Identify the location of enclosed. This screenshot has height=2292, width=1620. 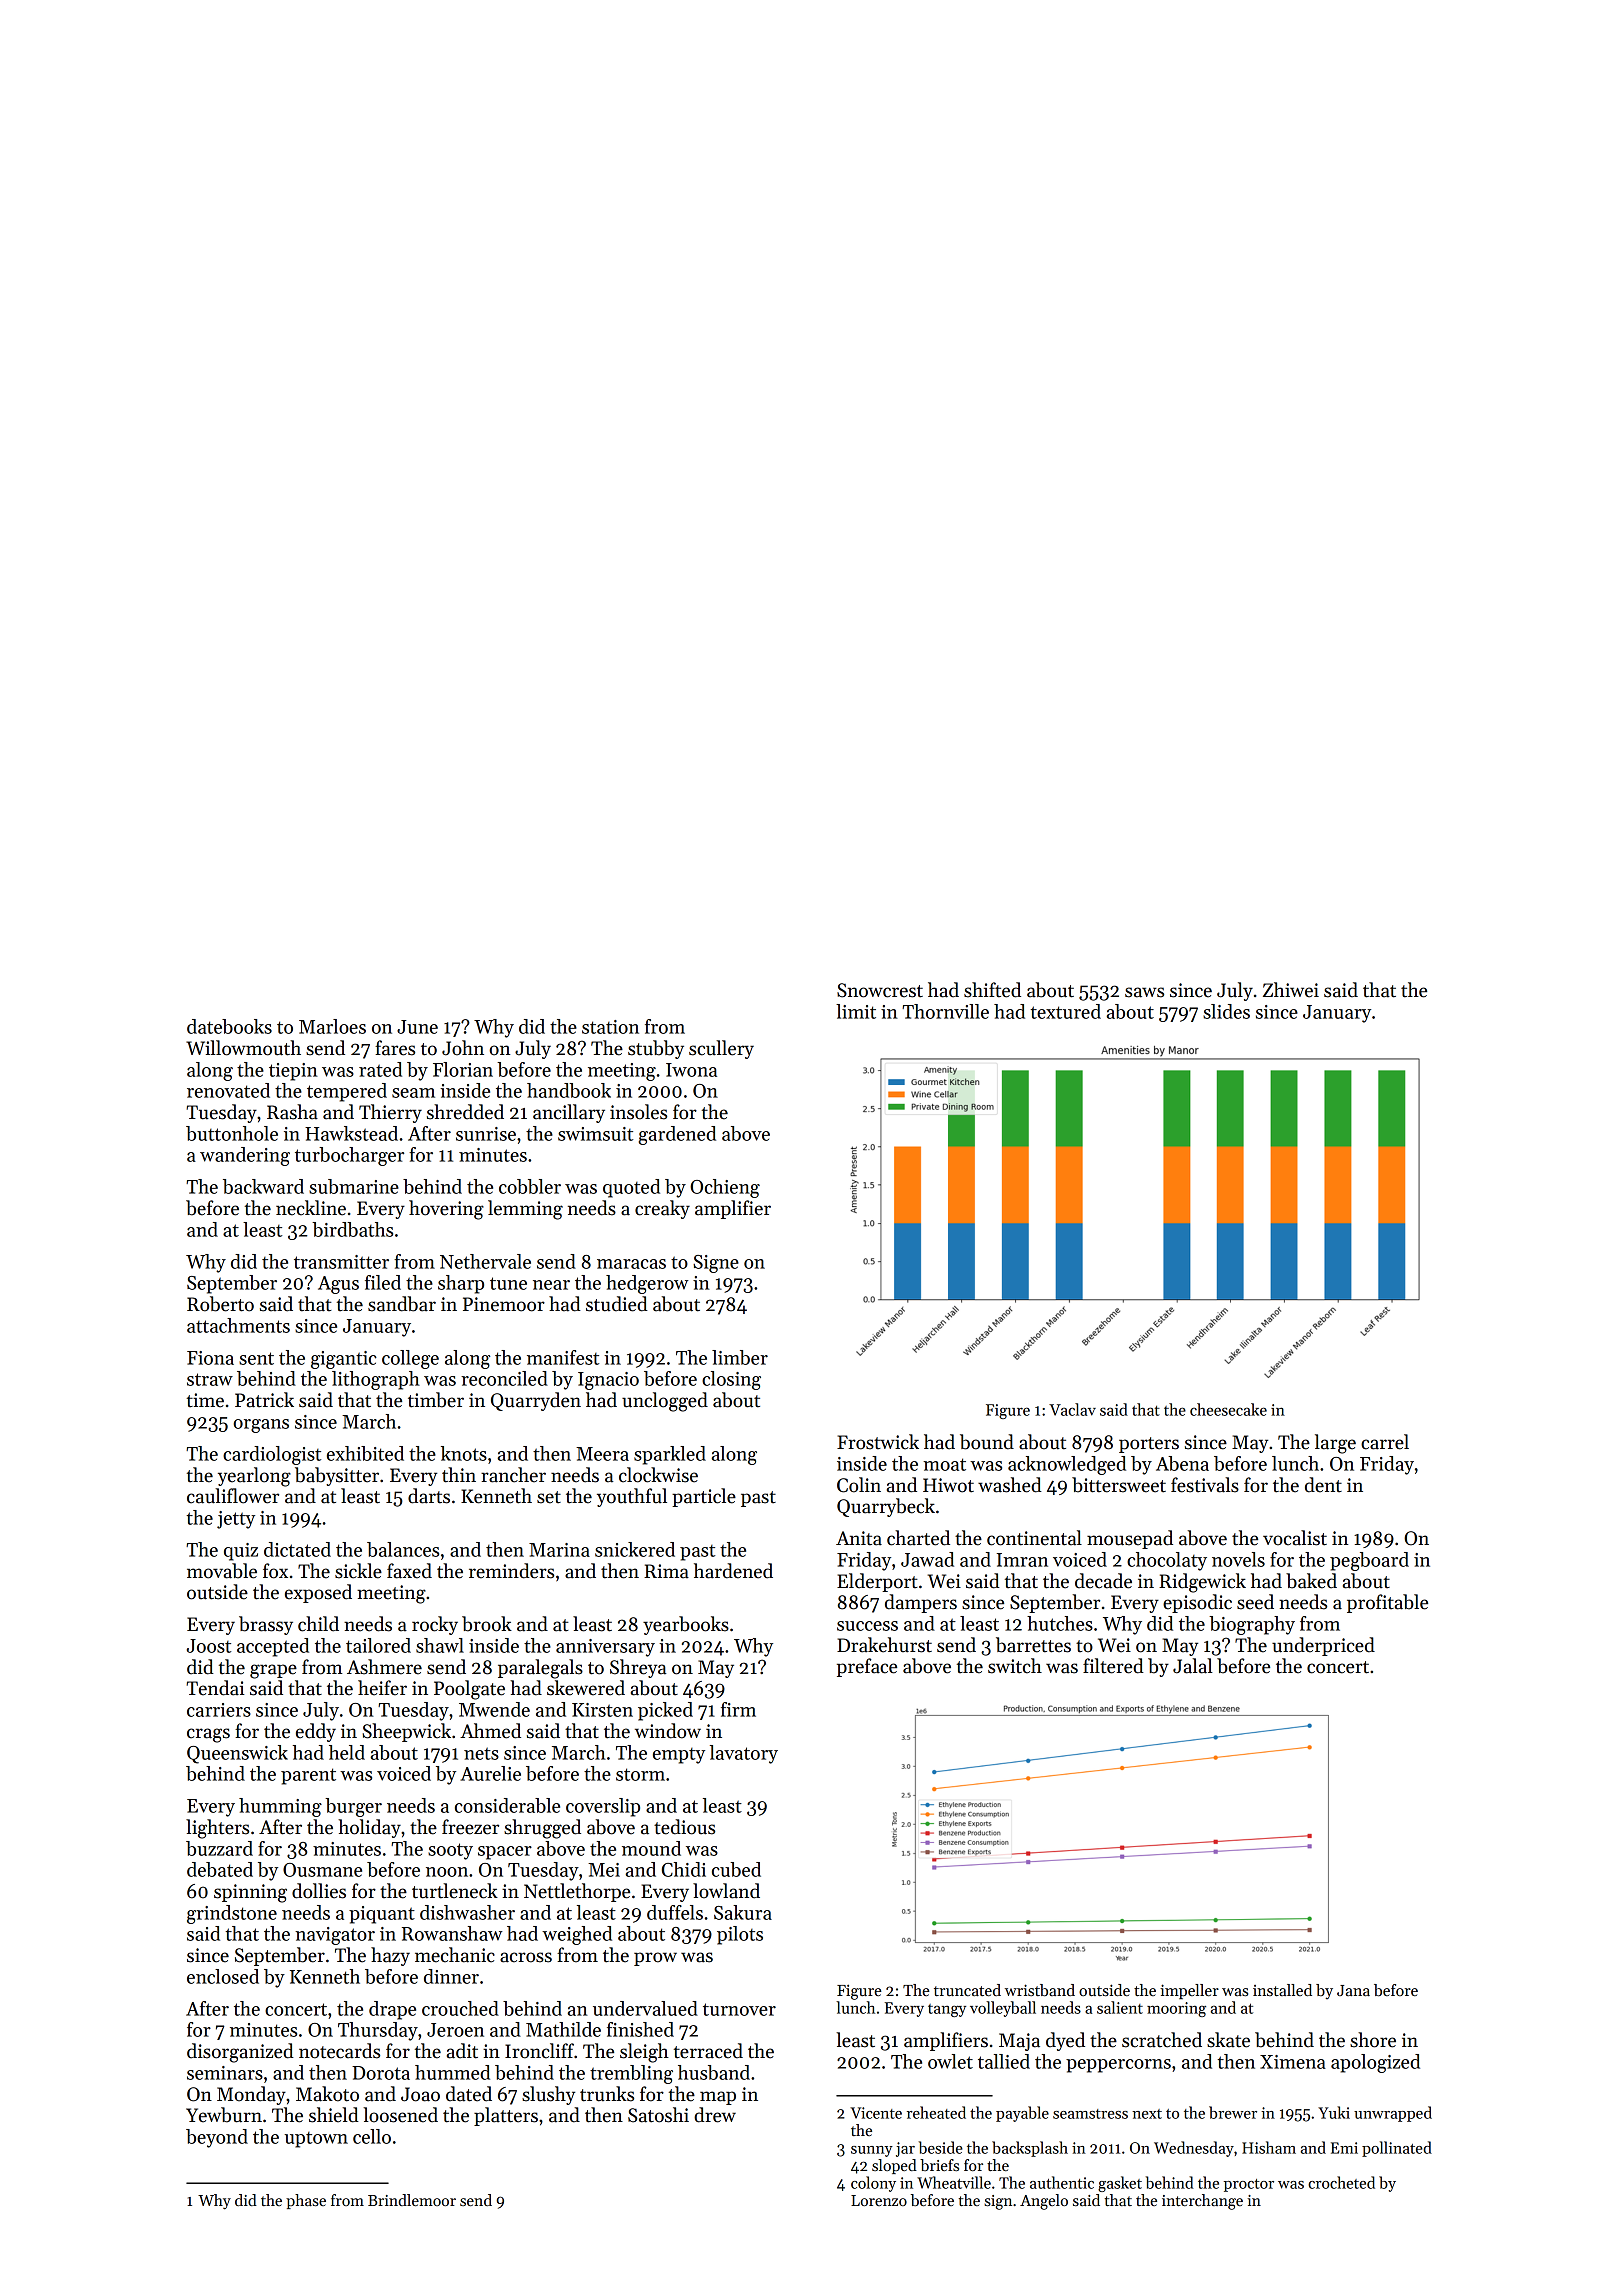
(223, 1976).
